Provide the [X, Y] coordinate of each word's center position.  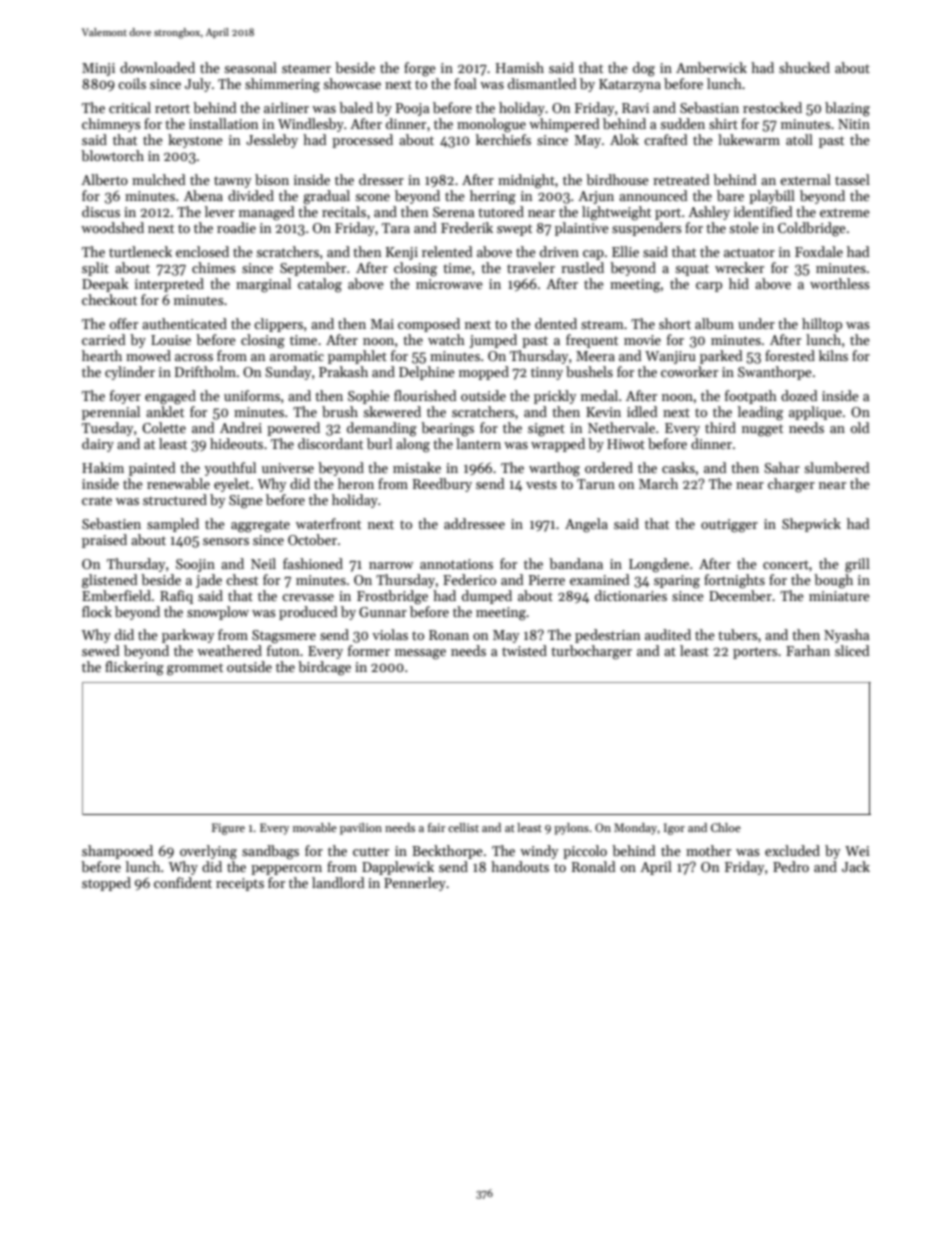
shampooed [117, 852]
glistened [110, 581]
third [720, 427]
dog [644, 69]
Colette [164, 427]
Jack [856, 866]
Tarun [596, 484]
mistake [417, 467]
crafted [666, 139]
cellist [463, 827]
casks [678, 467]
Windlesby [311, 125]
